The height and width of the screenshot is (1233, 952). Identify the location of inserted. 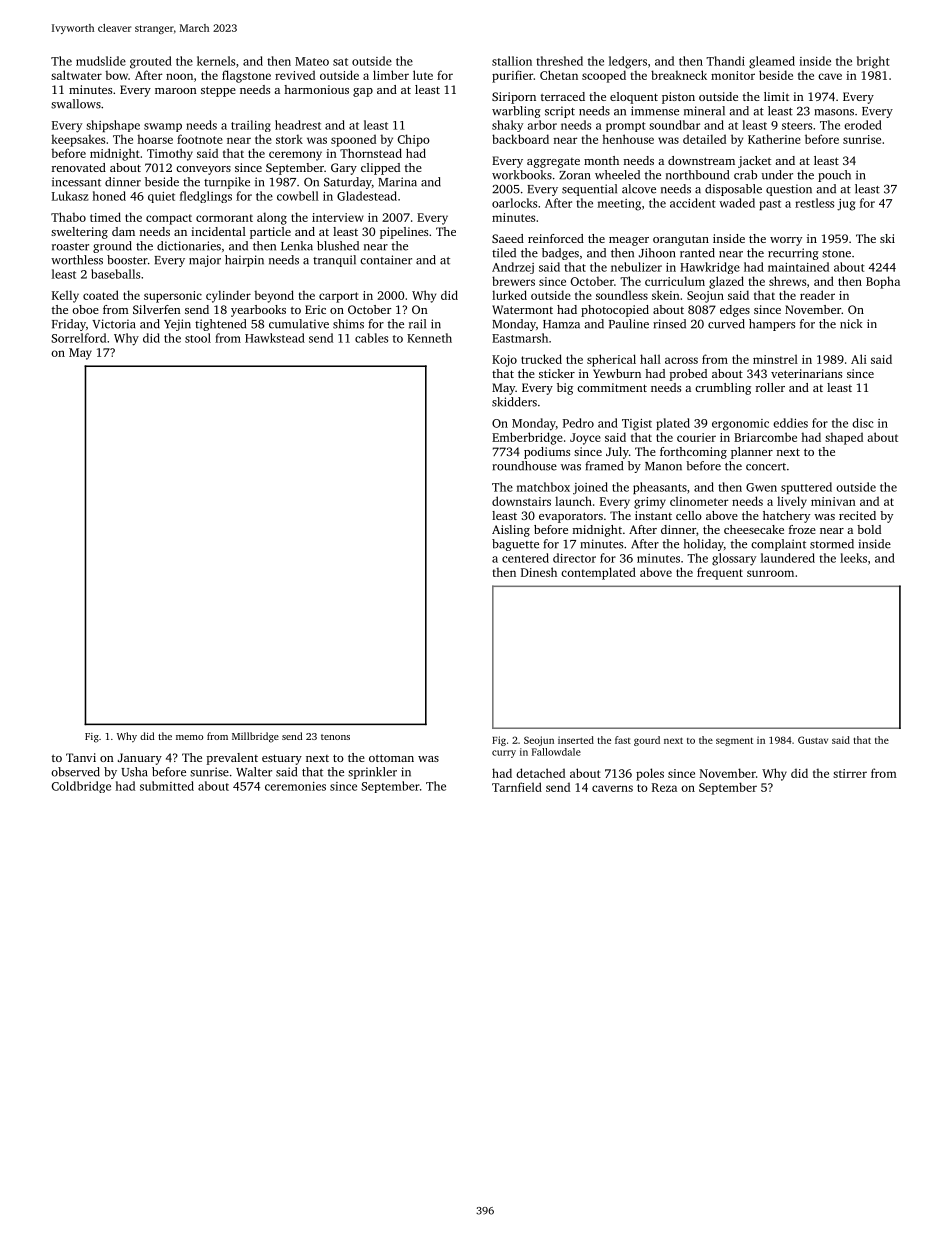
(576, 740).
